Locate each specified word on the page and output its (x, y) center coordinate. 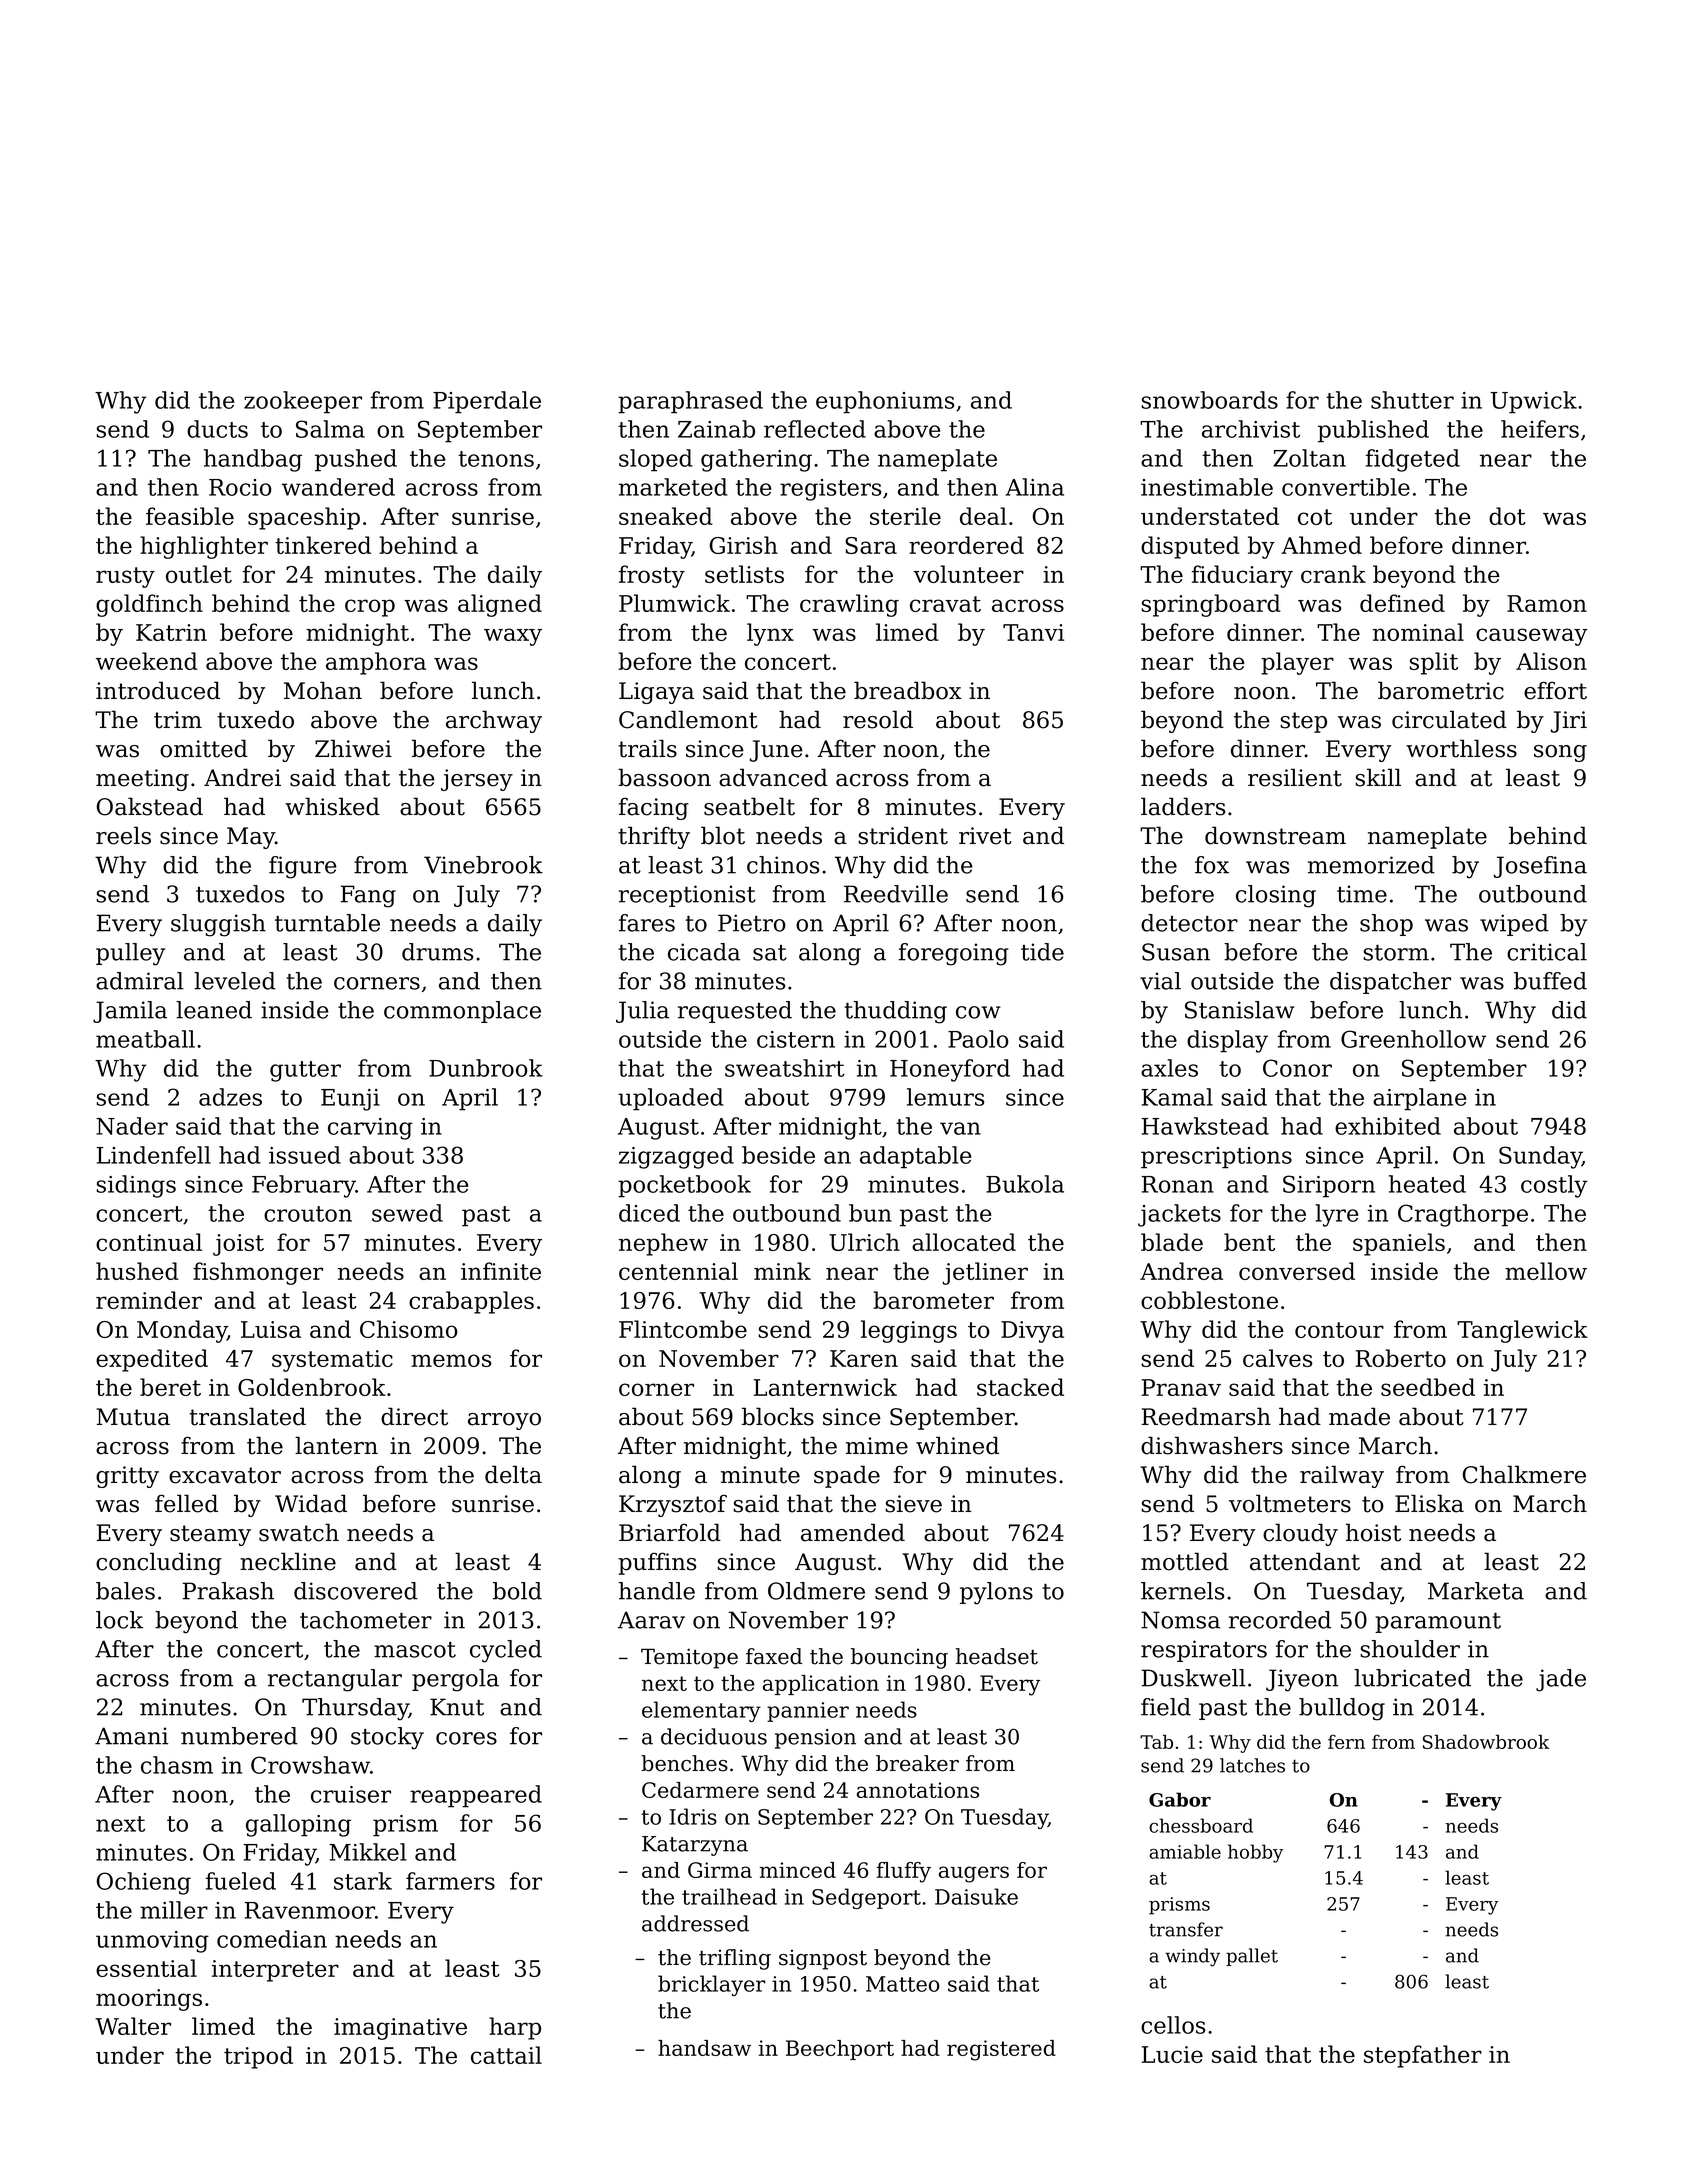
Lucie (1172, 2054)
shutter (1412, 400)
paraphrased (690, 402)
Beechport (840, 2050)
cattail (506, 2055)
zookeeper (303, 402)
